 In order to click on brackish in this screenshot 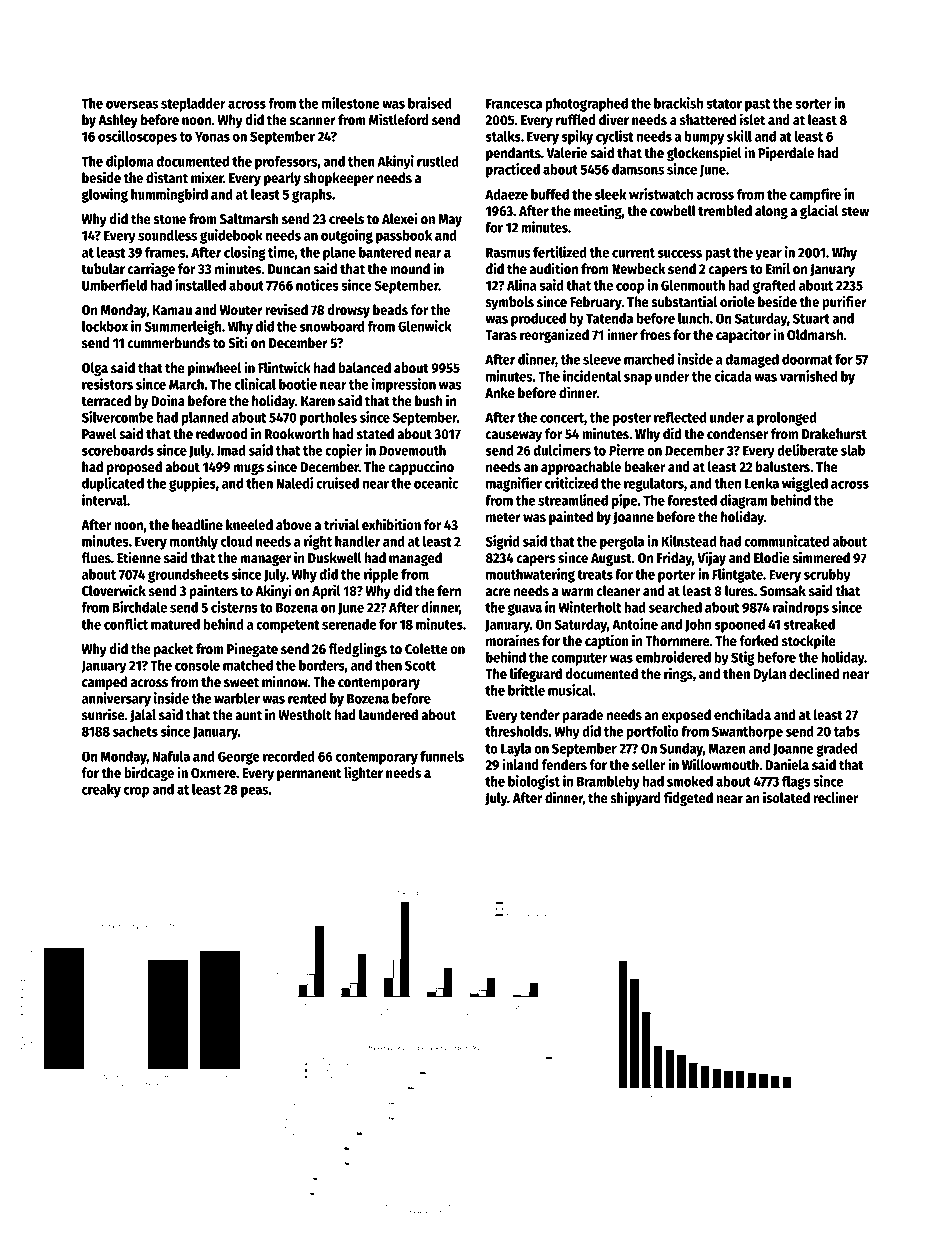, I will do `click(678, 103)`.
